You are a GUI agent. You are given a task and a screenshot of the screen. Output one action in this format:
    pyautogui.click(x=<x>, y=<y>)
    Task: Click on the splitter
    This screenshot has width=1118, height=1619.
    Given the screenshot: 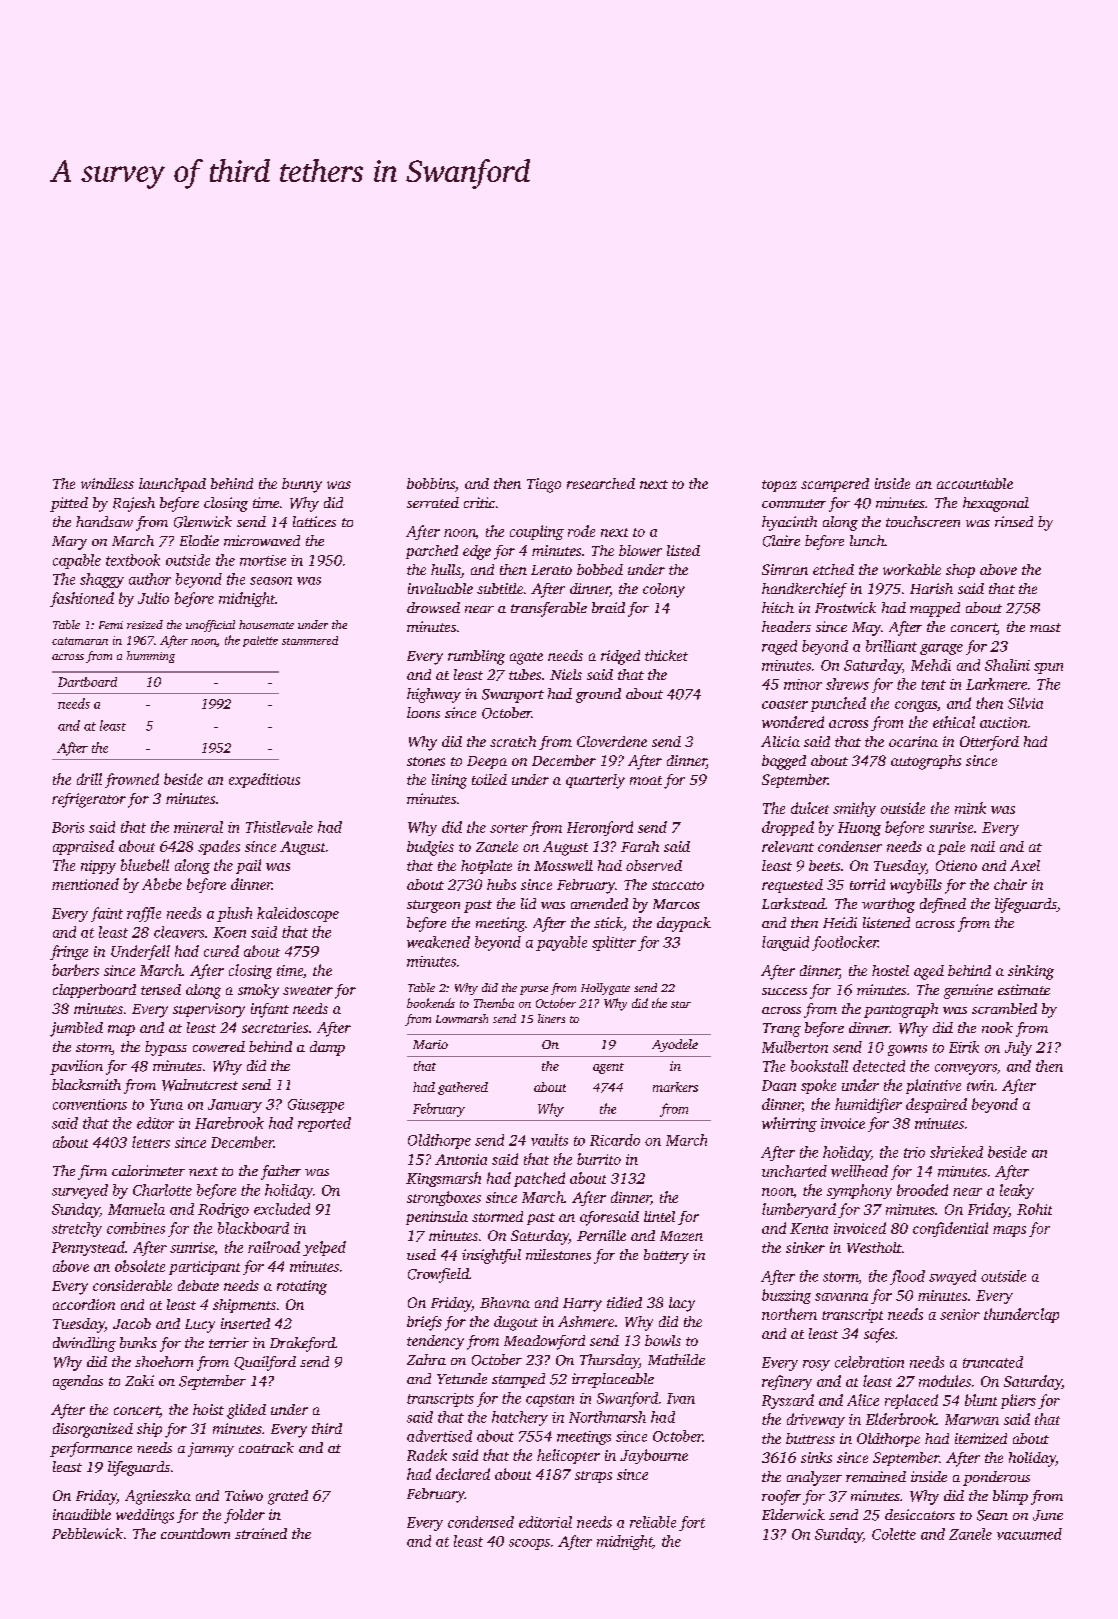 What is the action you would take?
    pyautogui.click(x=614, y=943)
